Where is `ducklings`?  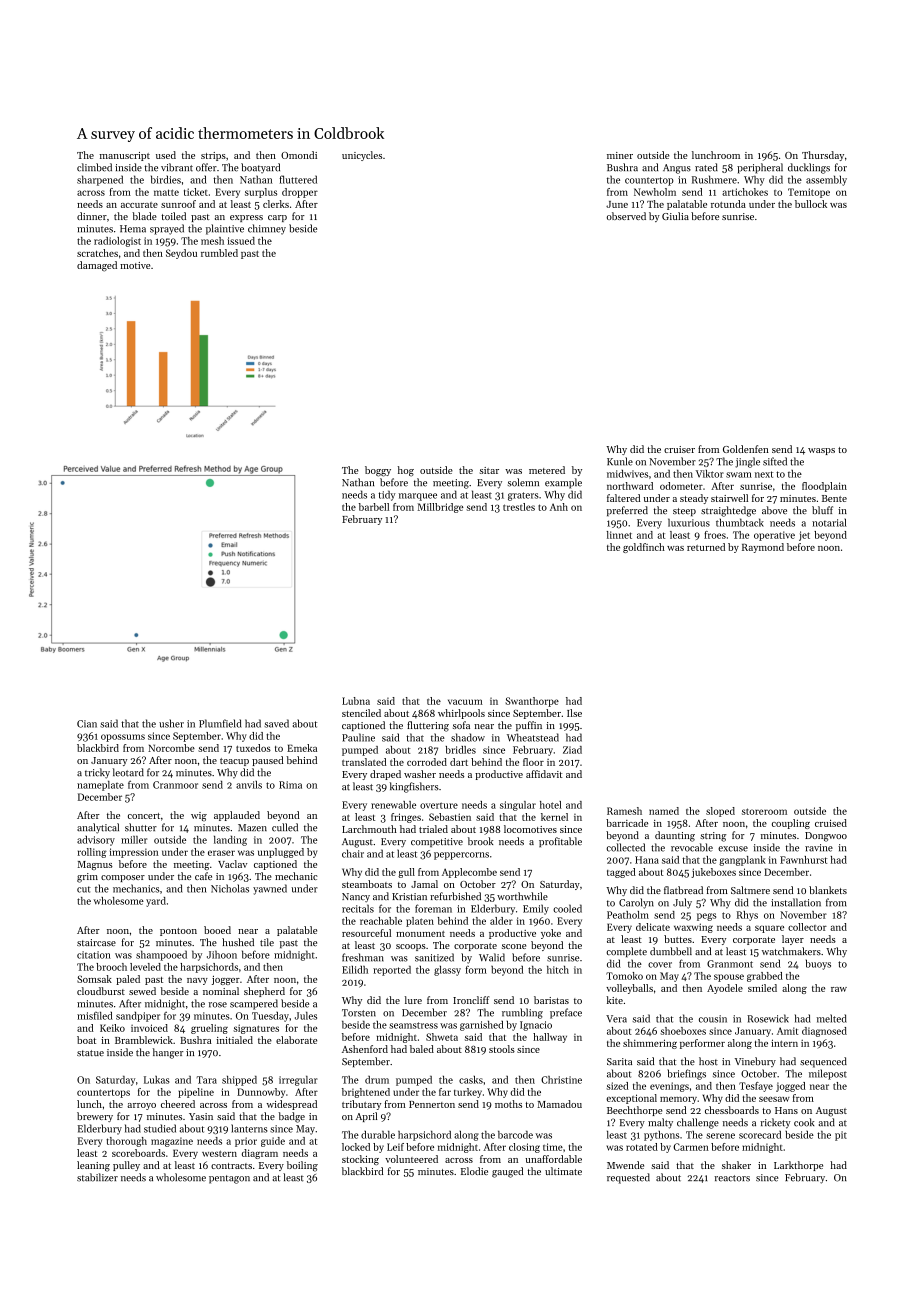
ducklings is located at coordinates (809, 168).
